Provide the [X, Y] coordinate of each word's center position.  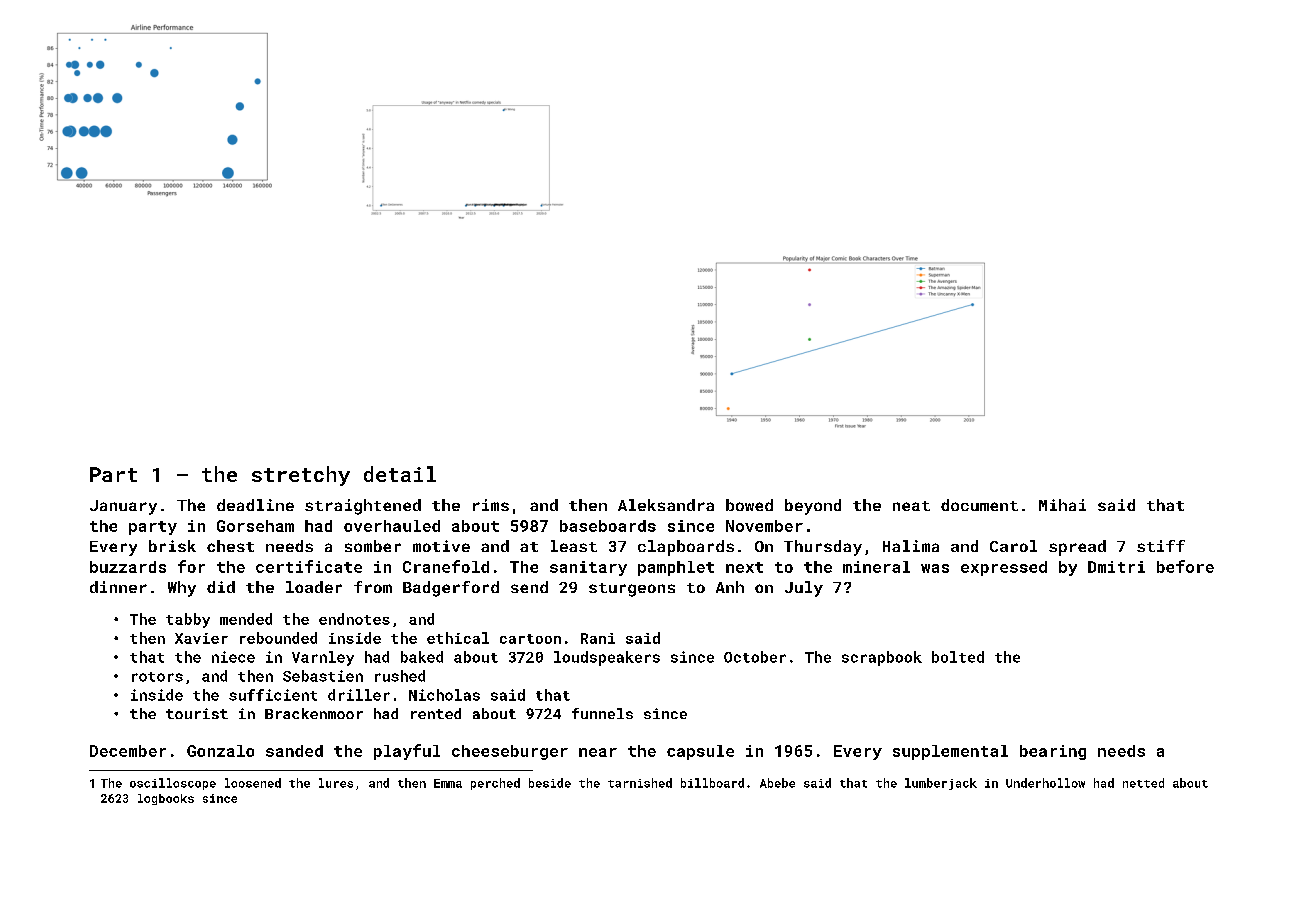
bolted [958, 657]
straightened [363, 507]
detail [400, 474]
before [1185, 566]
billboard [712, 783]
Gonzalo [220, 751]
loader [314, 587]
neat [911, 506]
